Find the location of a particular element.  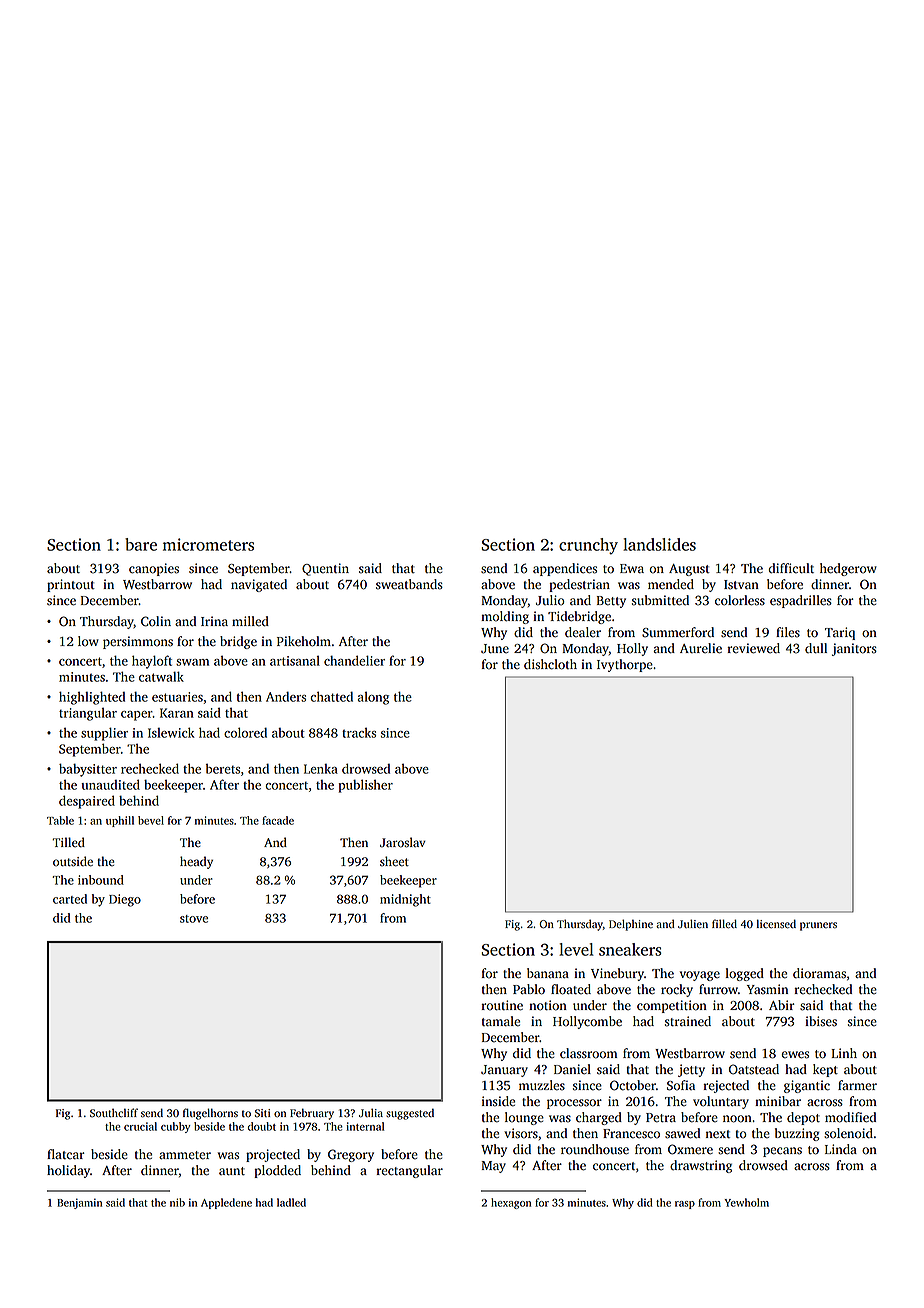

ladled is located at coordinates (291, 1202).
